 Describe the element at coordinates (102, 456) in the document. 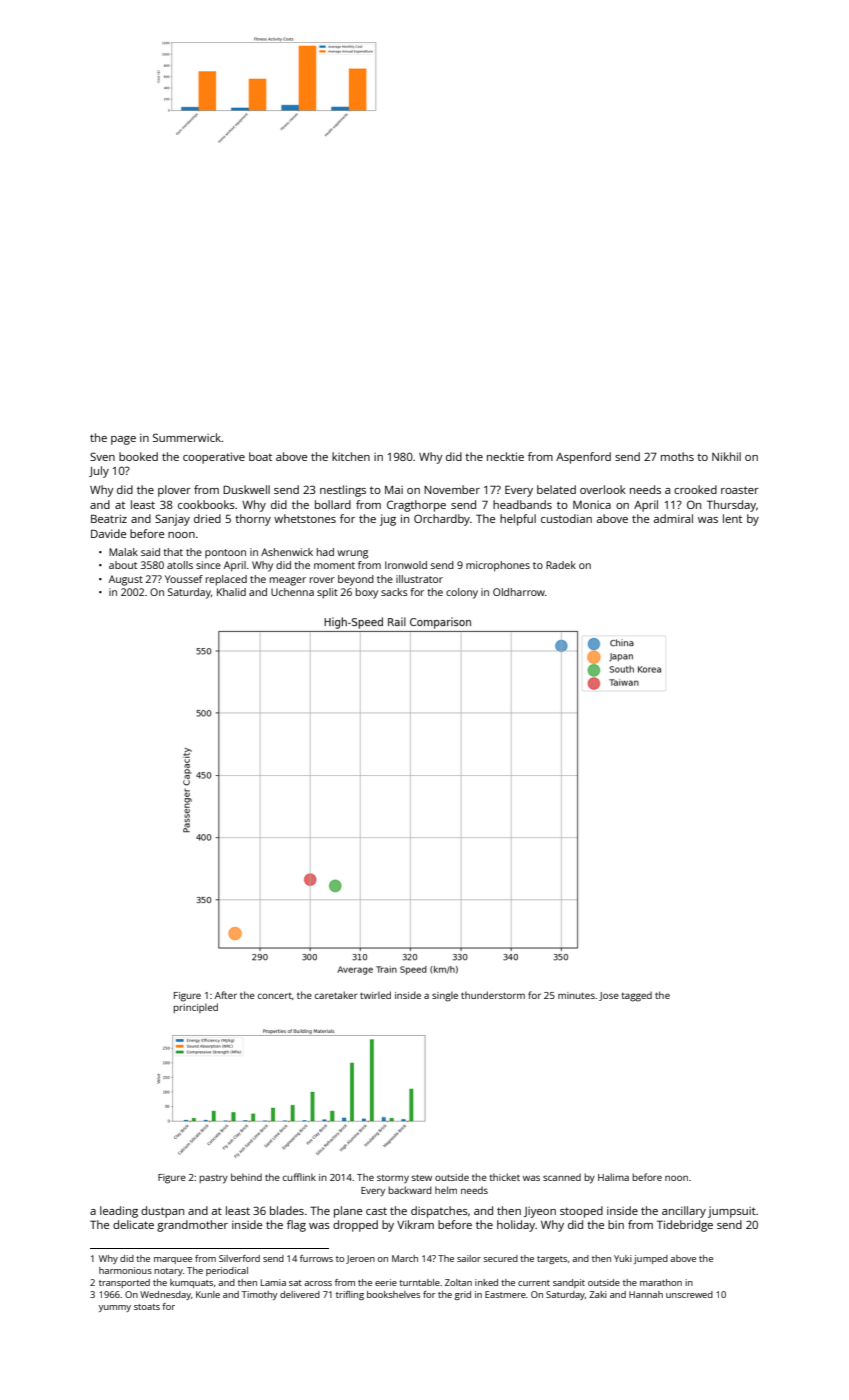

I see `Sven` at that location.
